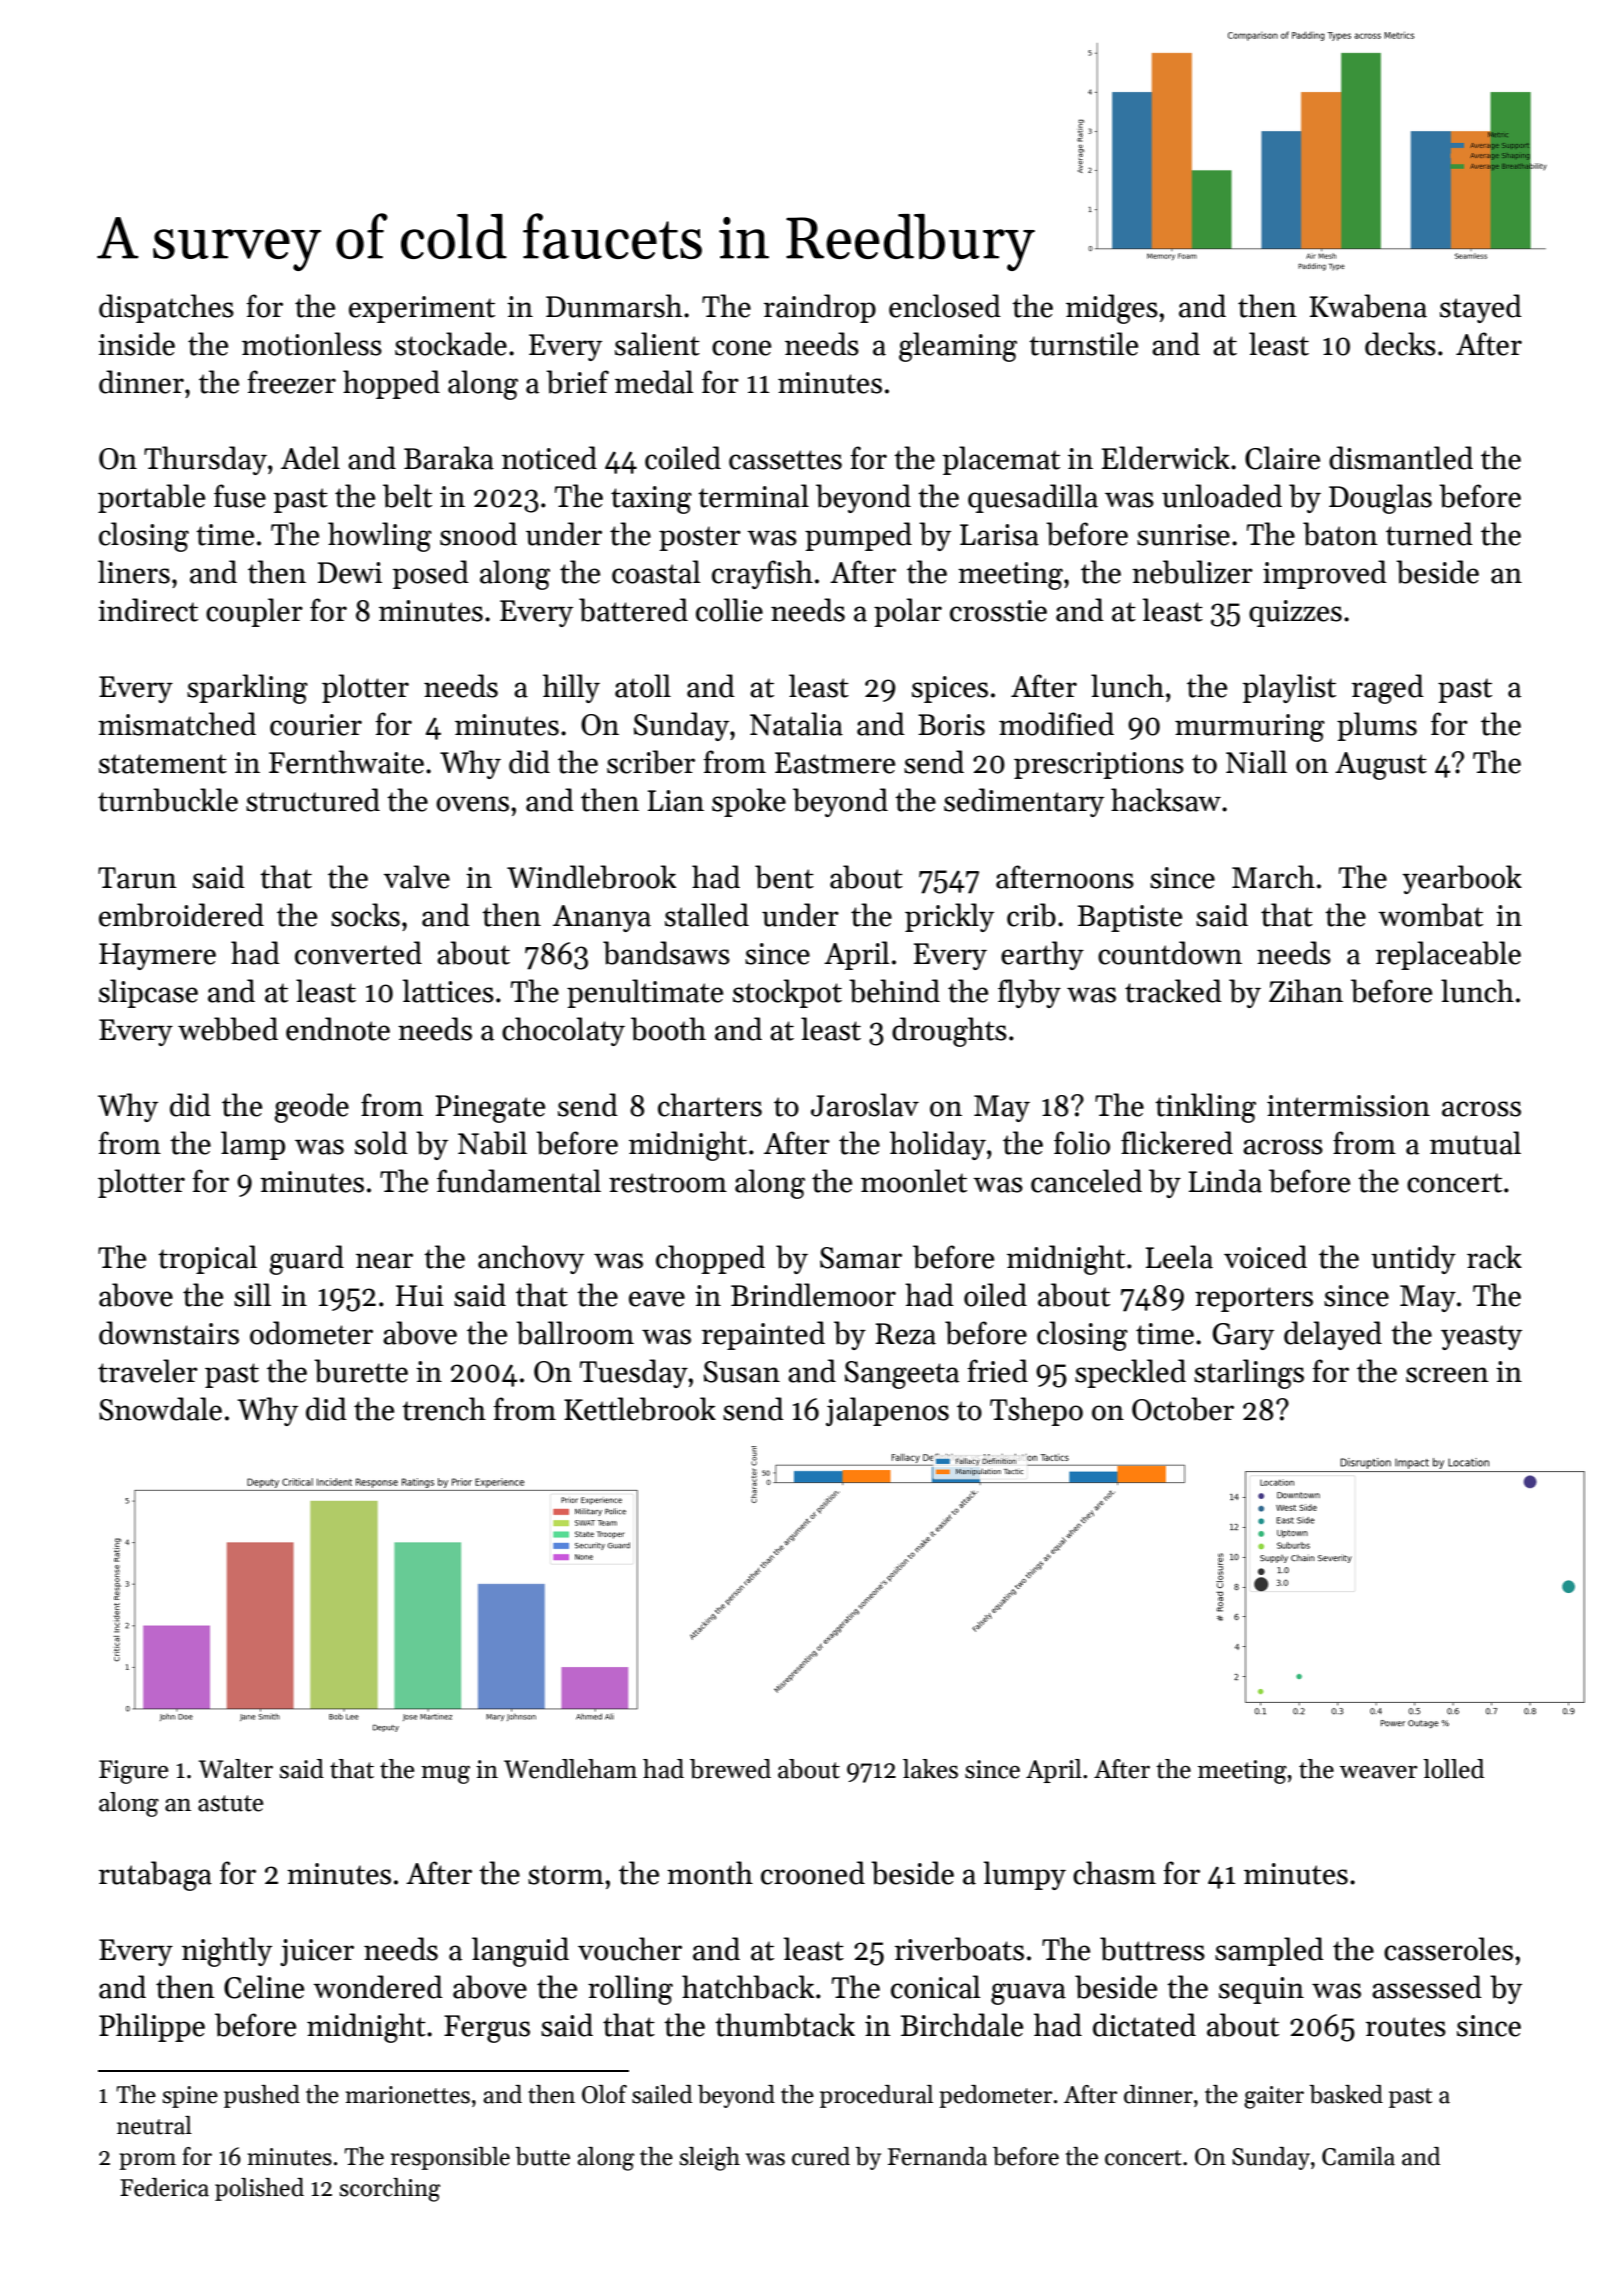 The height and width of the screenshot is (2292, 1620). Describe the element at coordinates (444, 1409) in the screenshot. I see `trench` at that location.
